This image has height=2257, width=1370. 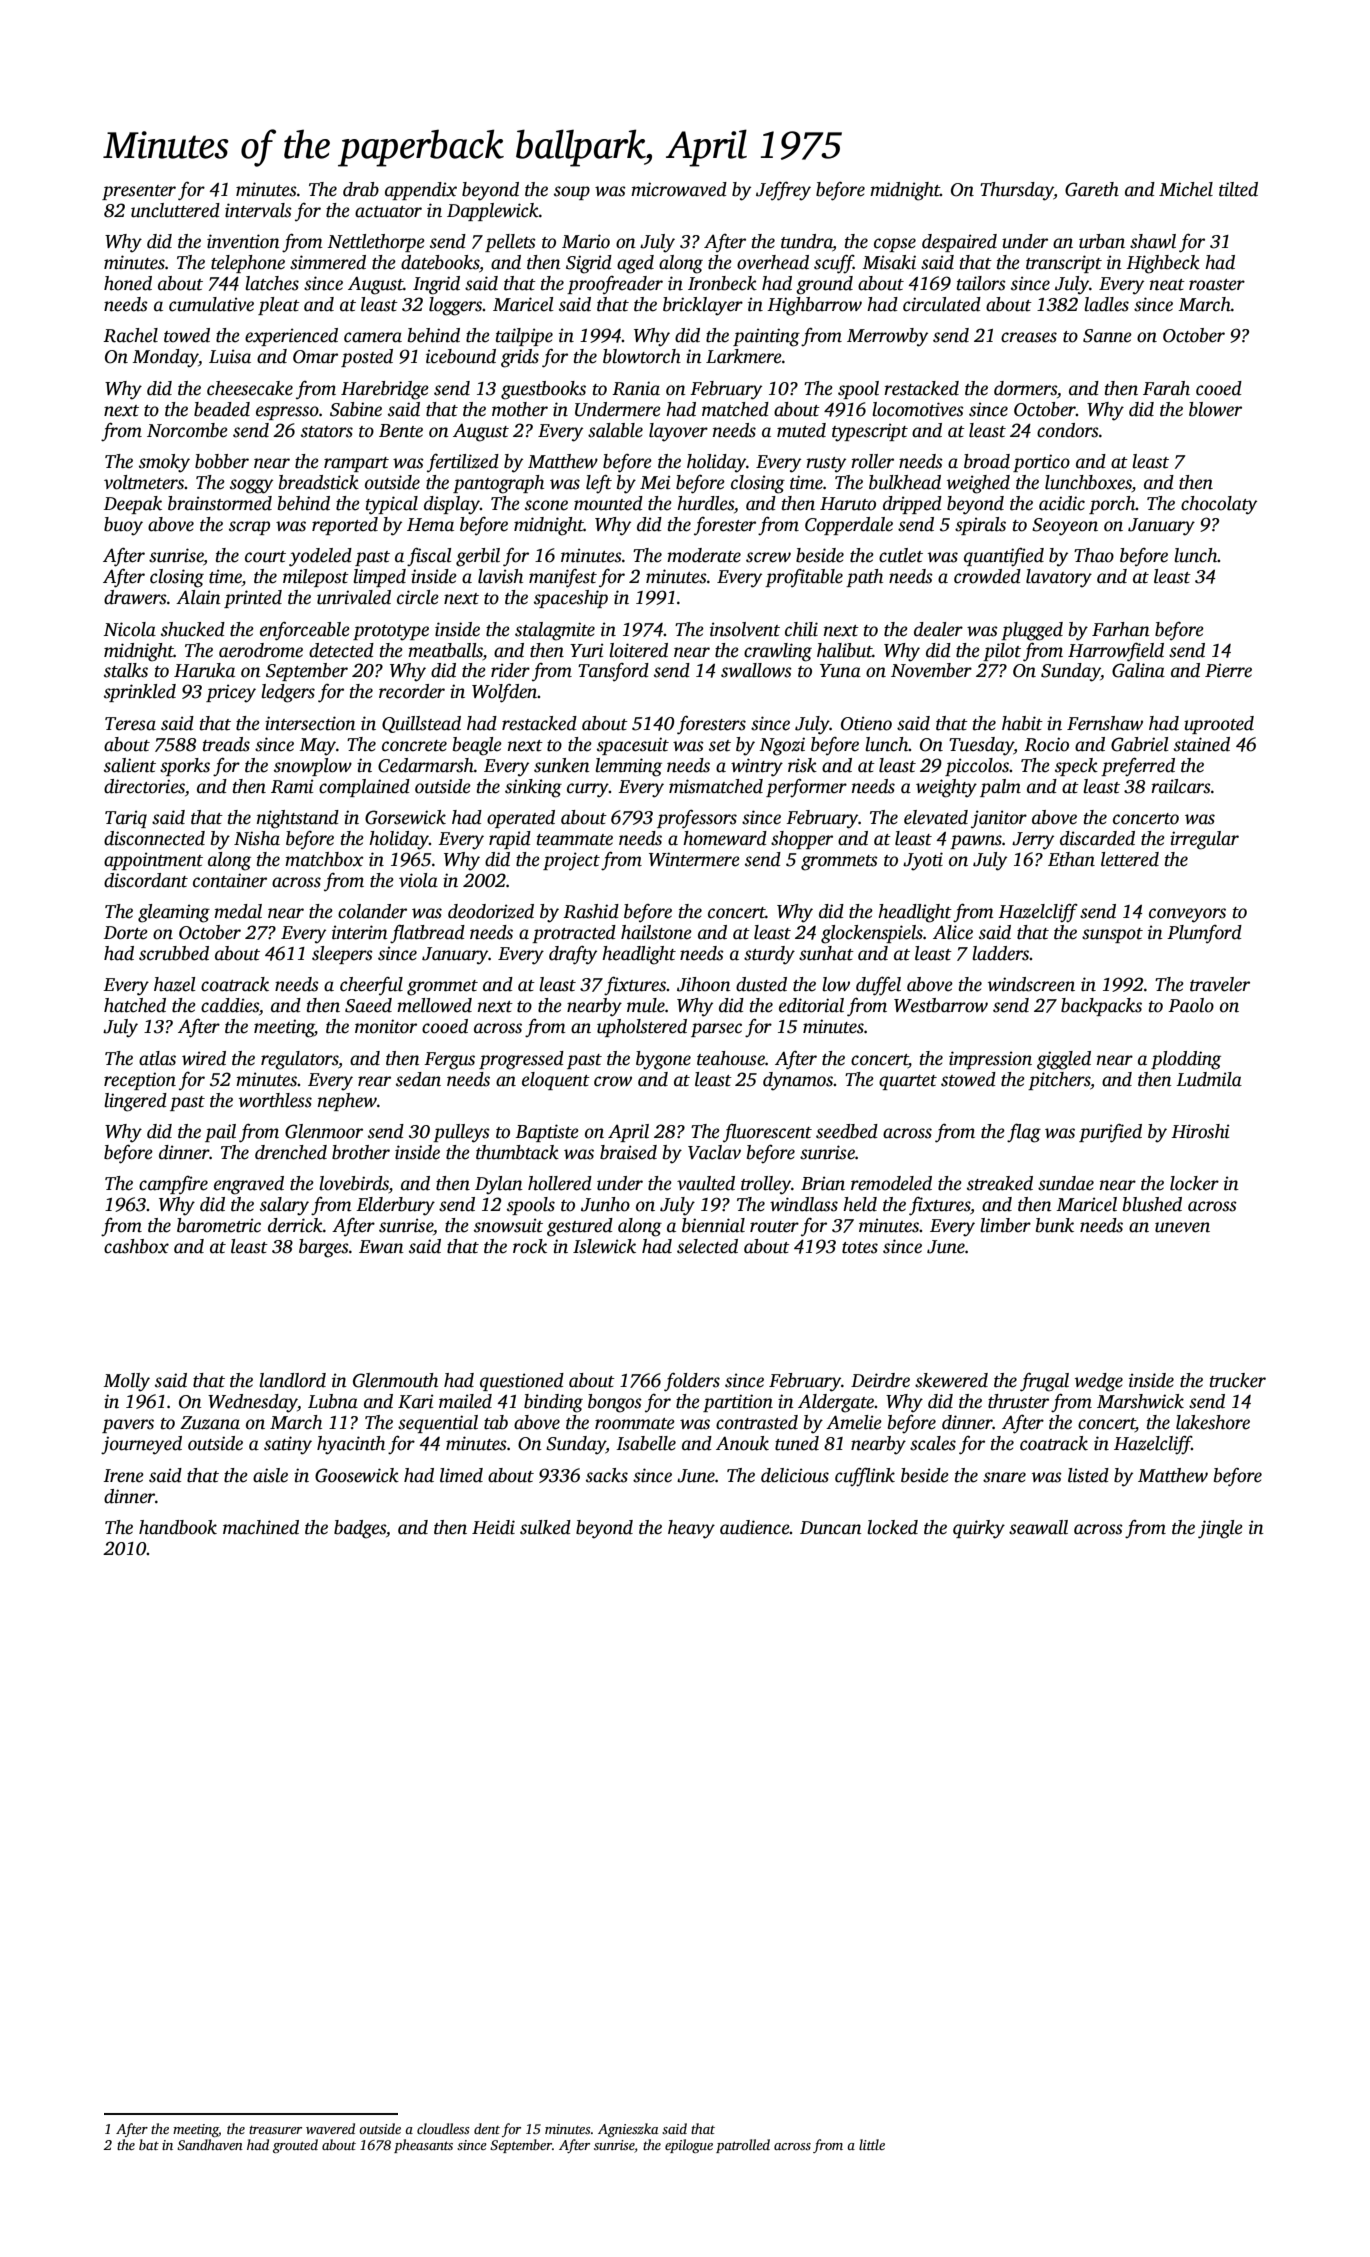 What do you see at coordinates (248, 264) in the image?
I see `telephone` at bounding box center [248, 264].
